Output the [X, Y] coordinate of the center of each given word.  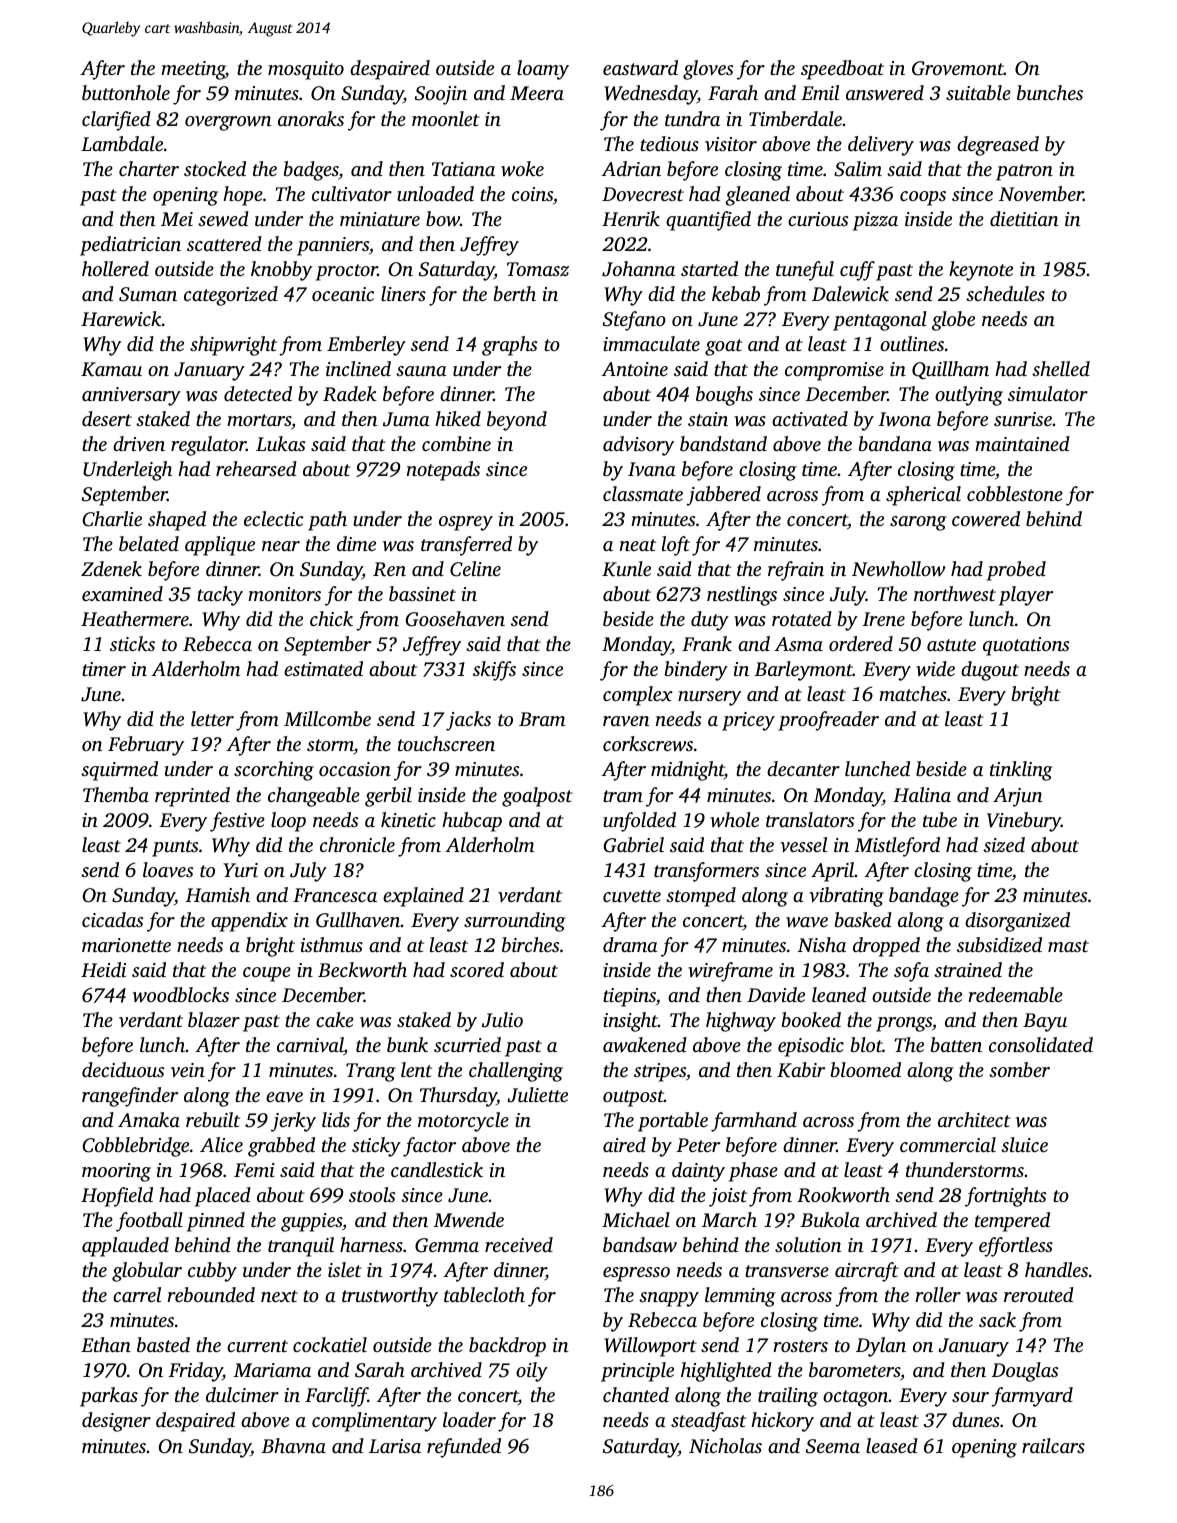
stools [372, 1194]
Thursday [458, 1097]
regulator [208, 446]
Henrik [631, 218]
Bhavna [293, 1445]
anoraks [311, 118]
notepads [443, 471]
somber [1019, 1069]
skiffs [494, 671]
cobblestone [1015, 493]
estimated [323, 668]
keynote [981, 271]
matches [913, 693]
